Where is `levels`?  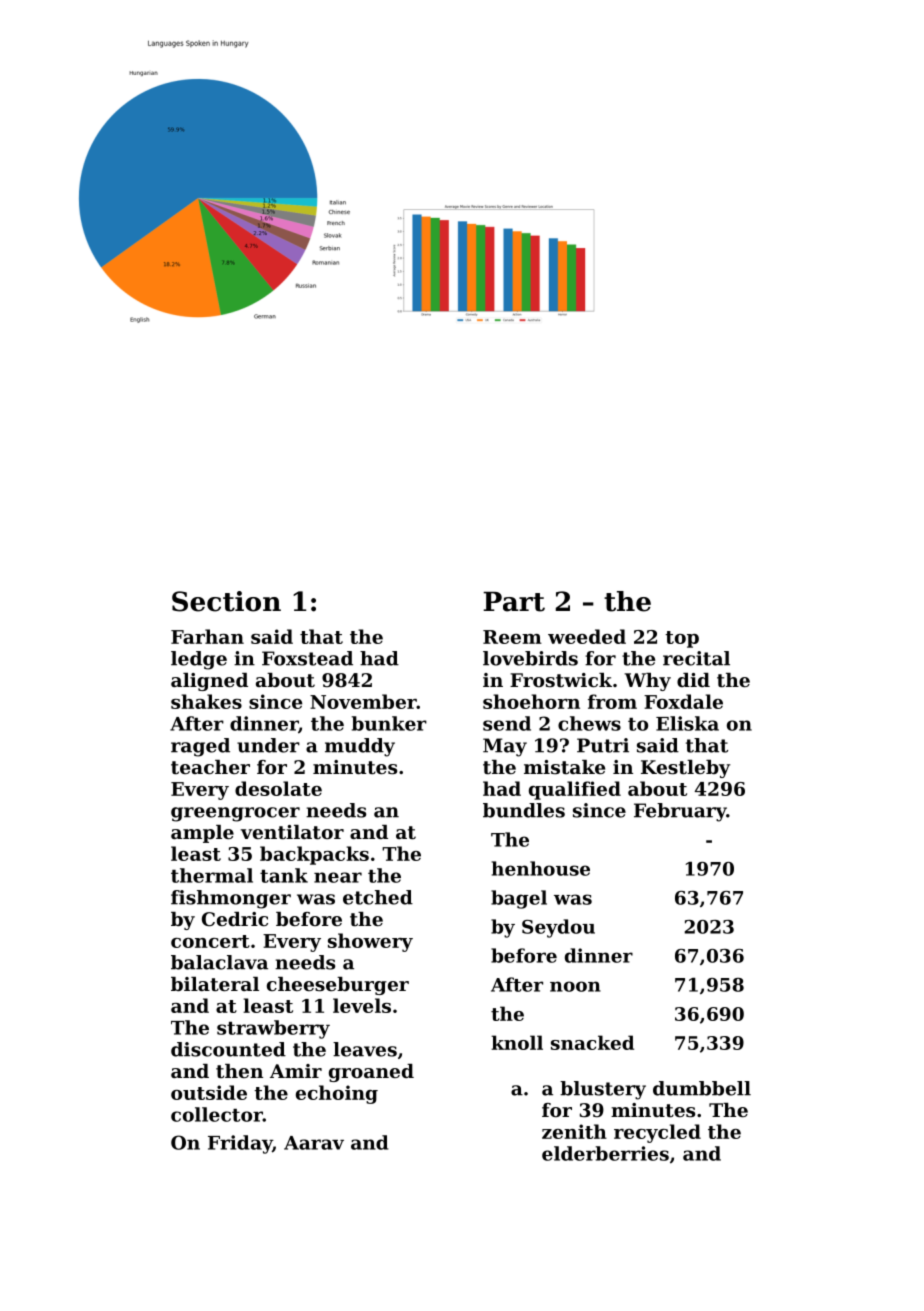 levels is located at coordinates (362, 1005).
